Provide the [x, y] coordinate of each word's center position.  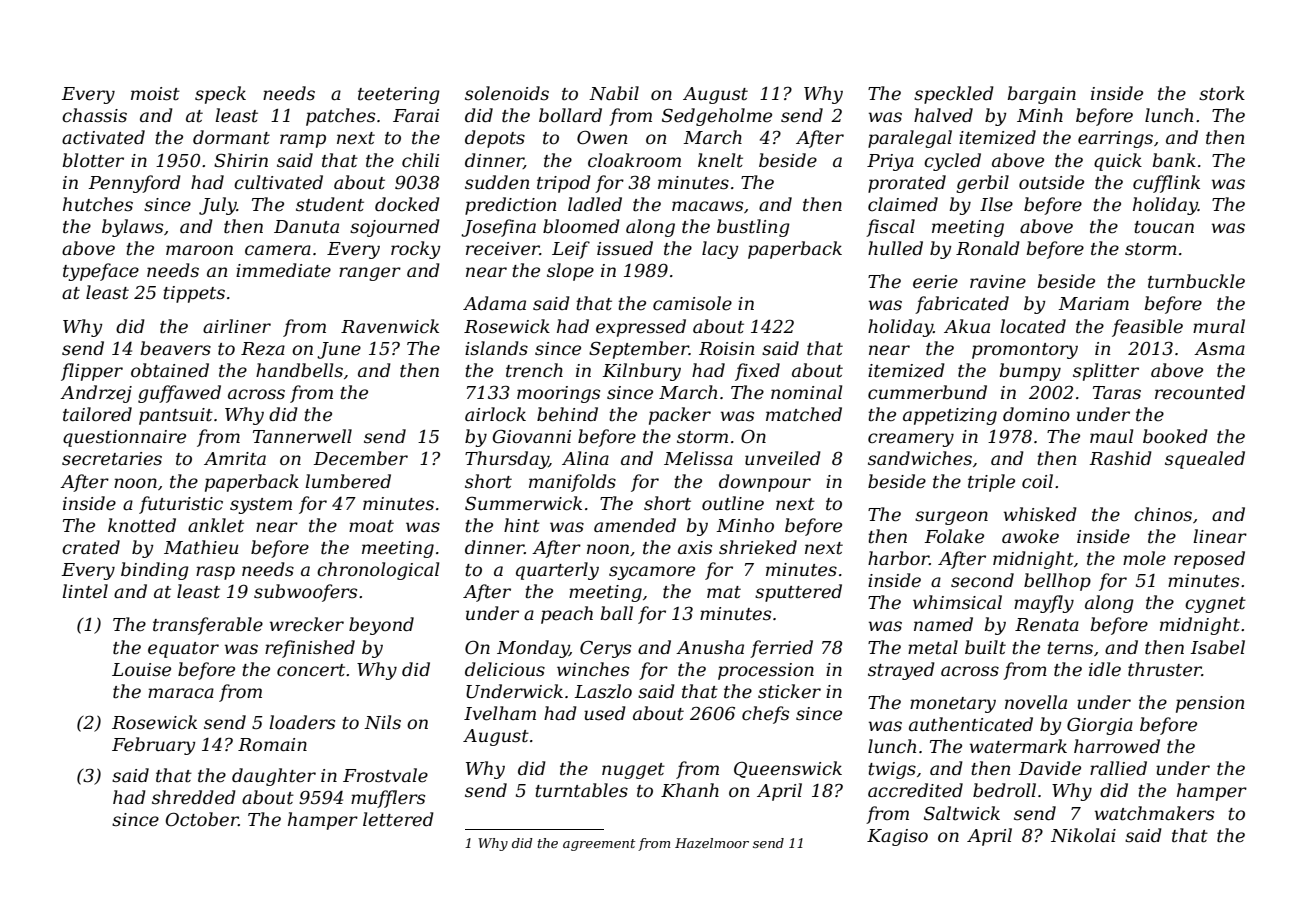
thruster [1165, 669]
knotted [142, 525]
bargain [1042, 95]
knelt [720, 160]
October [202, 819]
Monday [533, 649]
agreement [599, 845]
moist [155, 94]
